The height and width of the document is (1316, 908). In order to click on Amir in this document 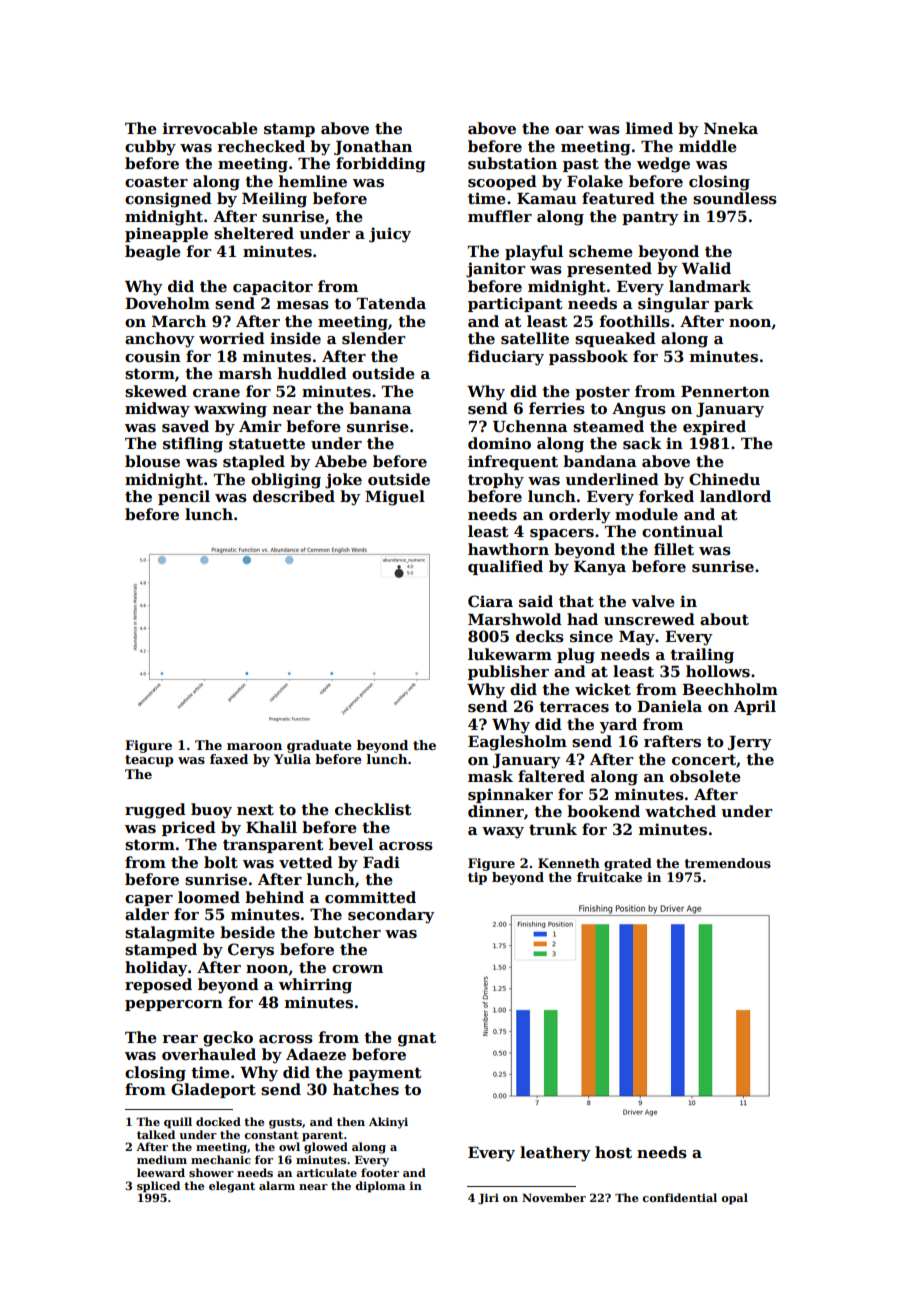, I will do `click(260, 426)`.
